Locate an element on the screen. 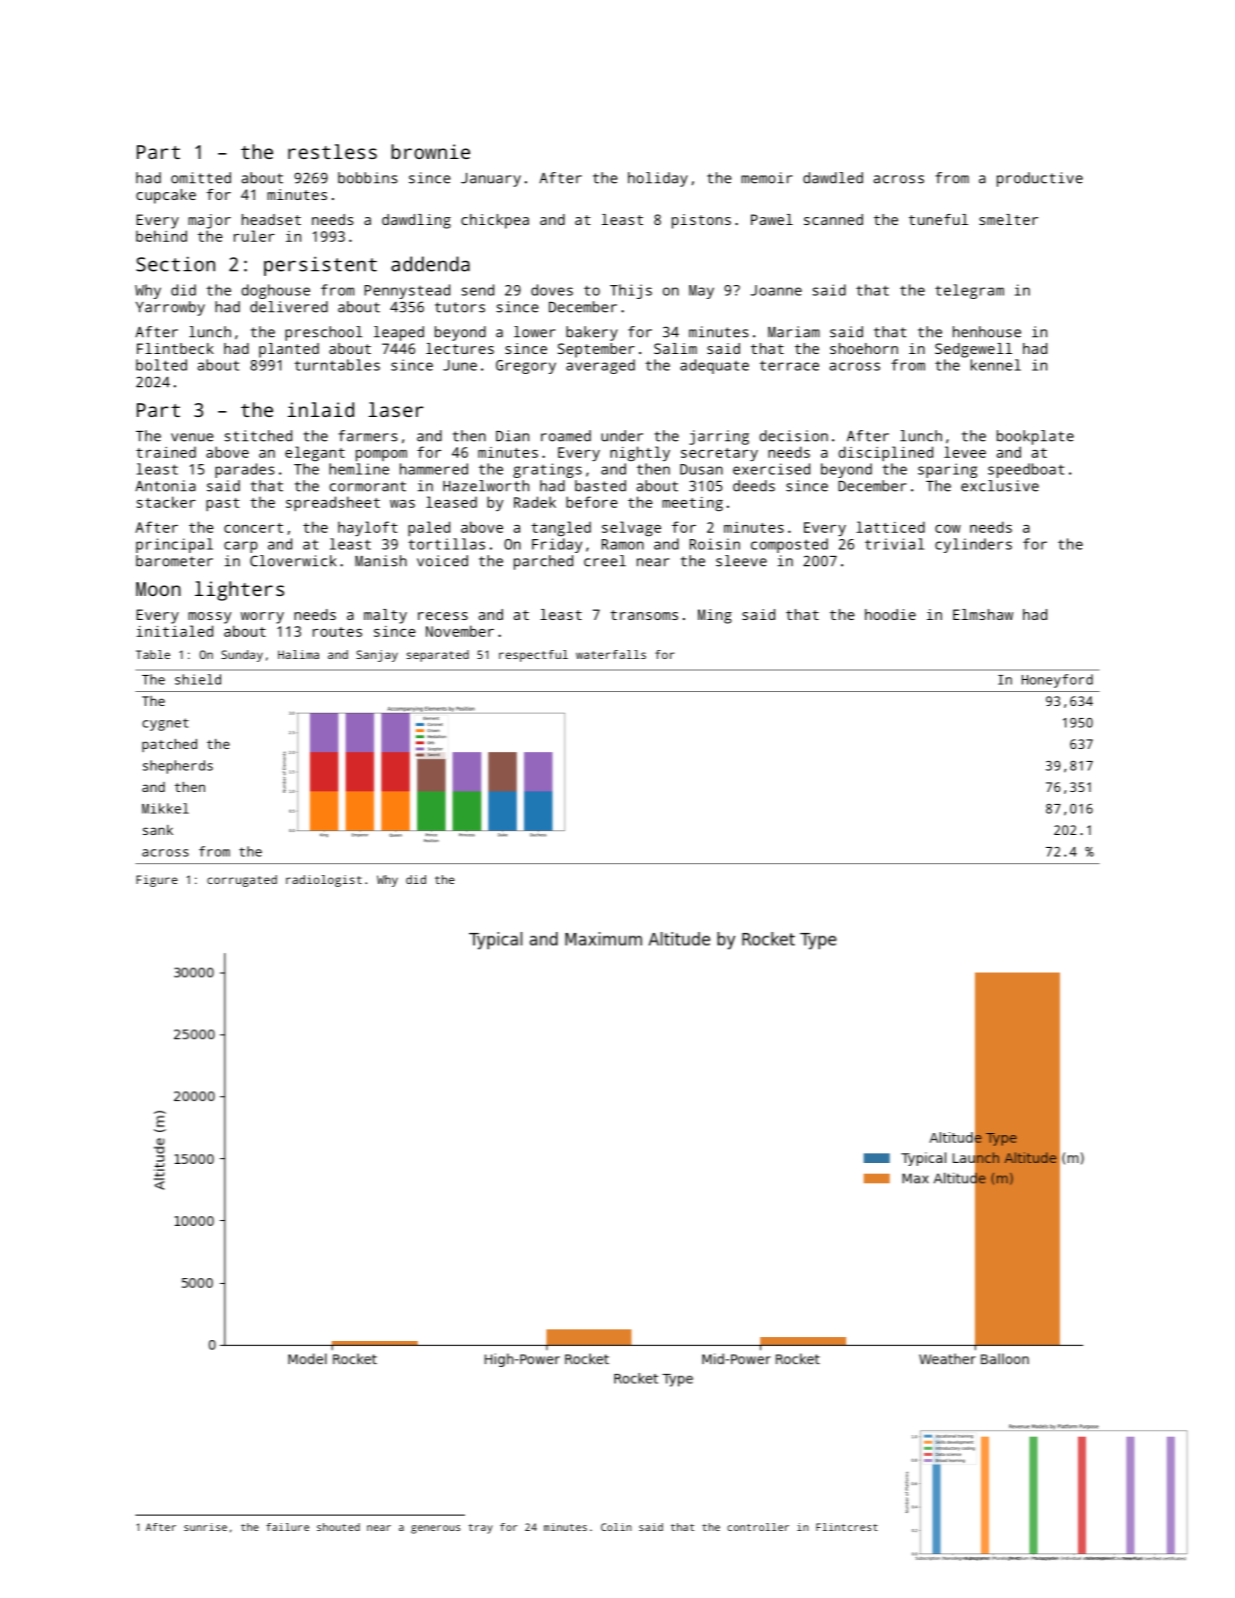  sunrise is located at coordinates (205, 1527).
